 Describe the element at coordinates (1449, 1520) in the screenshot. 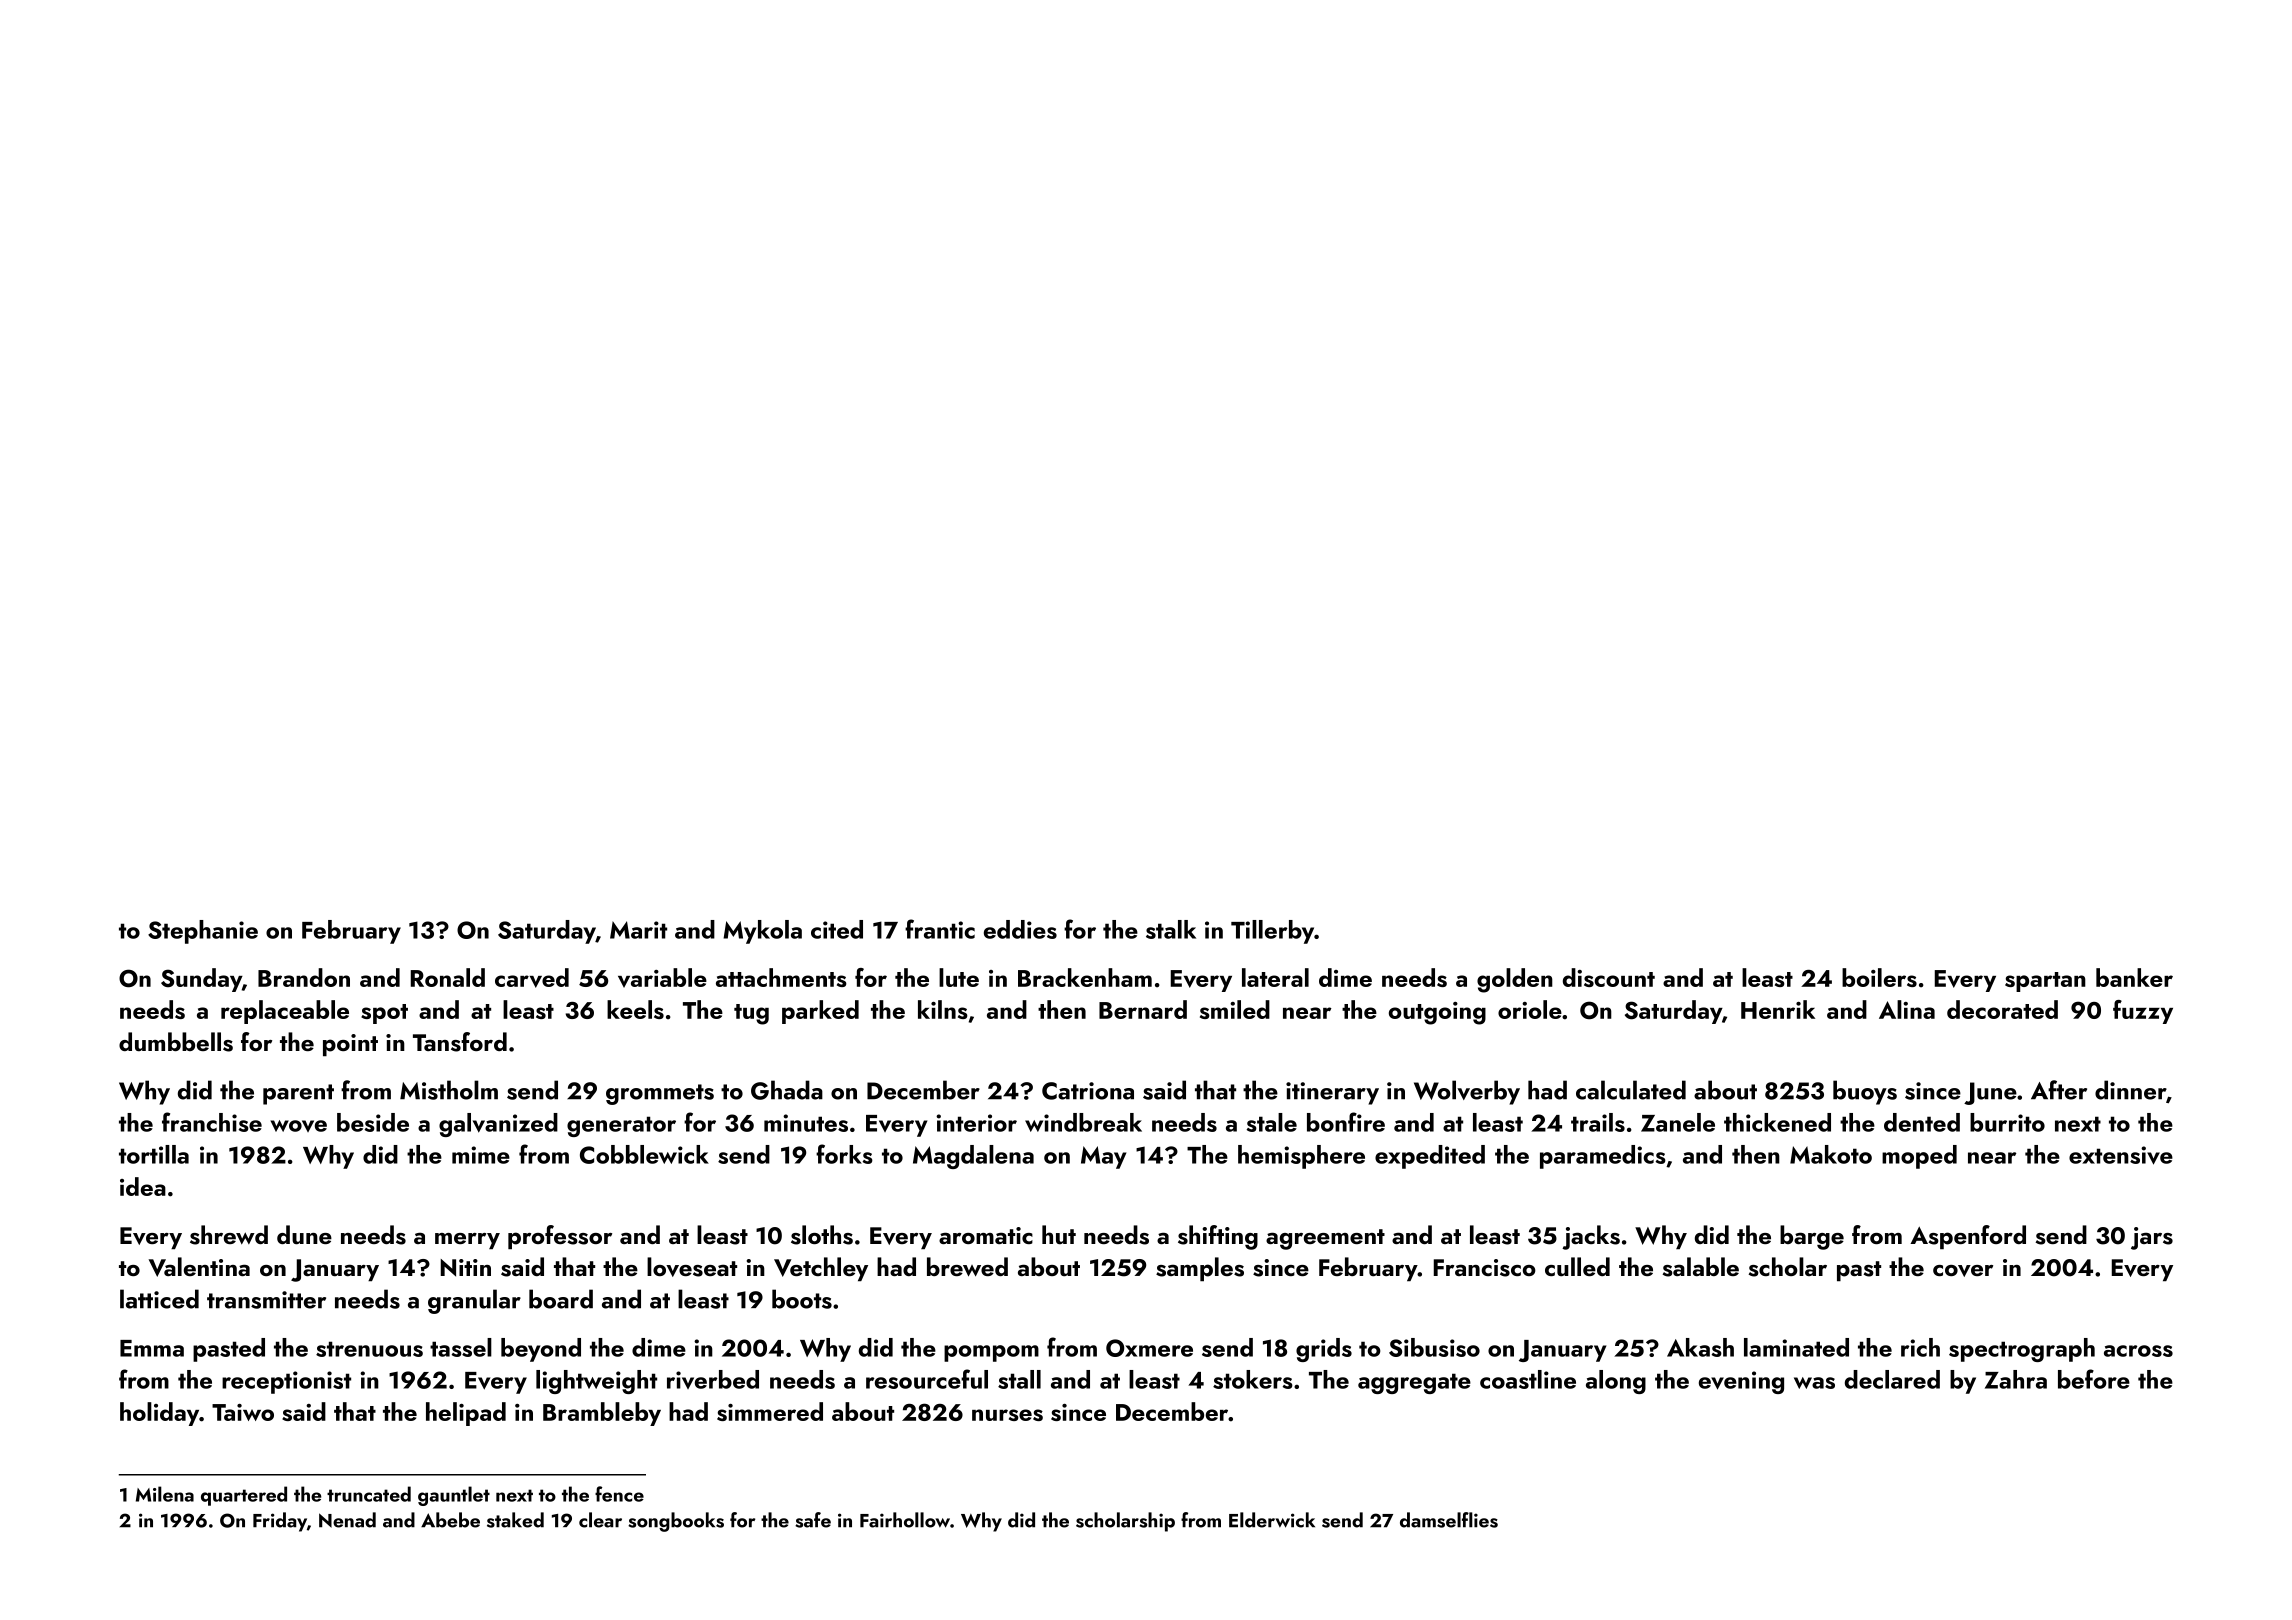

I see `damselflies` at that location.
